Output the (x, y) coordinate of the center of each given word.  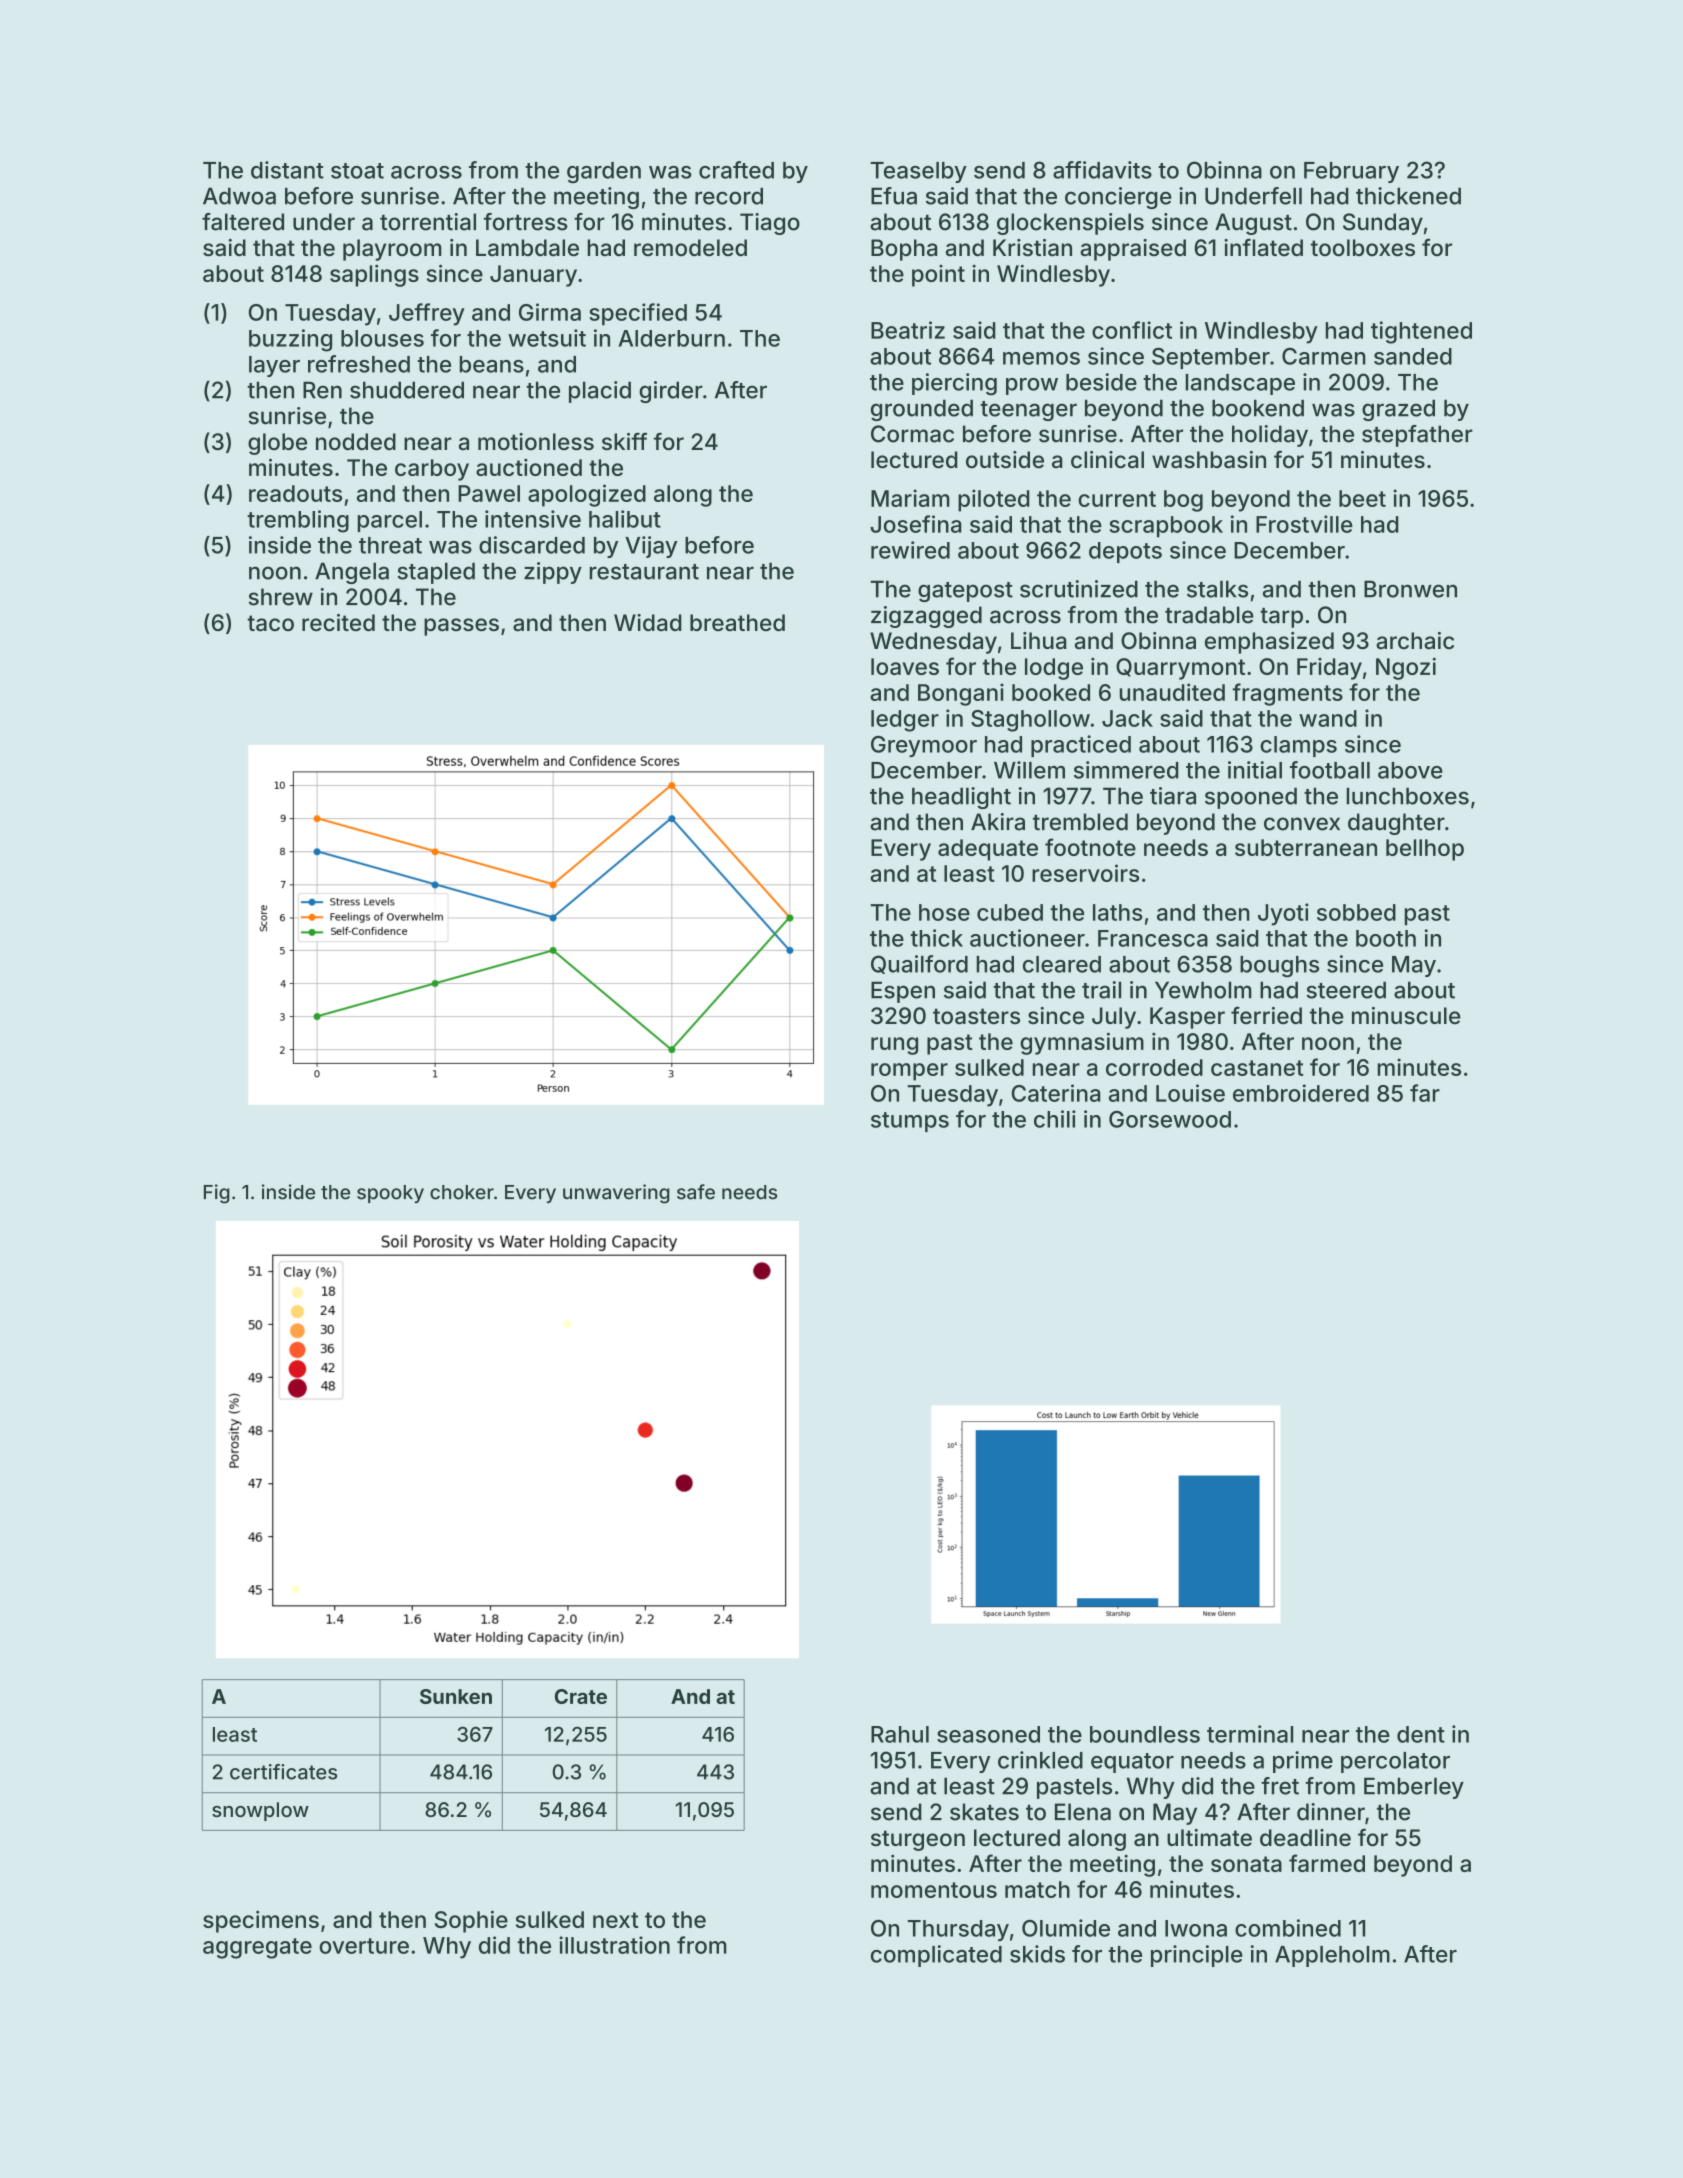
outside (1005, 460)
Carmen (1324, 356)
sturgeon (918, 1840)
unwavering (616, 1194)
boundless (1145, 1734)
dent (1421, 1734)
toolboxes (1363, 248)
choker (462, 1192)
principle (1197, 1956)
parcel (390, 521)
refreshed (359, 364)
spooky (390, 1194)
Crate (581, 1696)
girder (671, 392)
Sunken (456, 1696)
